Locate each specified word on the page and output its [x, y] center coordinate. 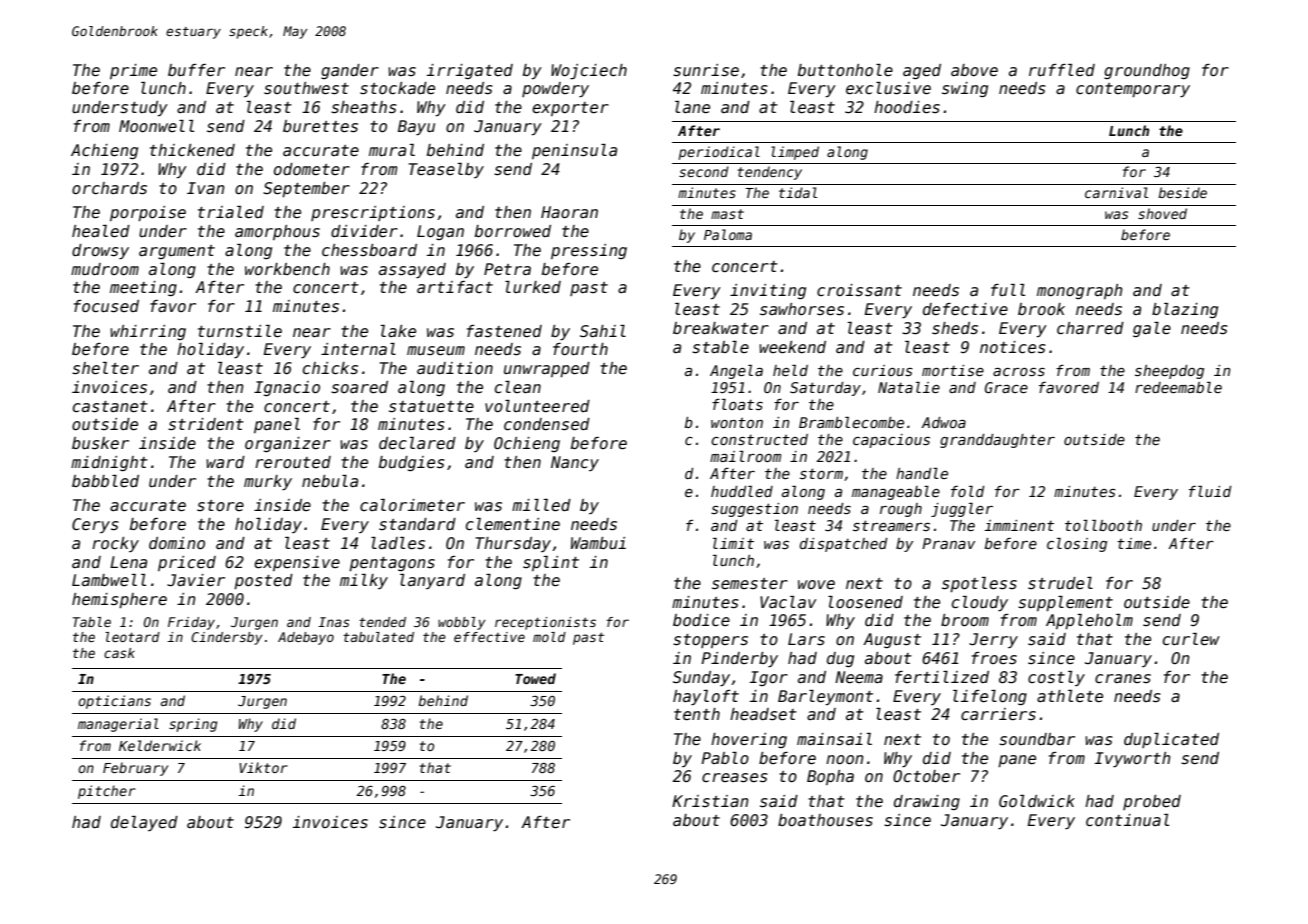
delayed [144, 823]
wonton [737, 422]
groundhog [1147, 71]
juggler [962, 510]
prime [133, 71]
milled [541, 505]
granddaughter [997, 441]
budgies [412, 463]
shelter [105, 368]
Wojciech [589, 72]
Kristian [710, 801]
